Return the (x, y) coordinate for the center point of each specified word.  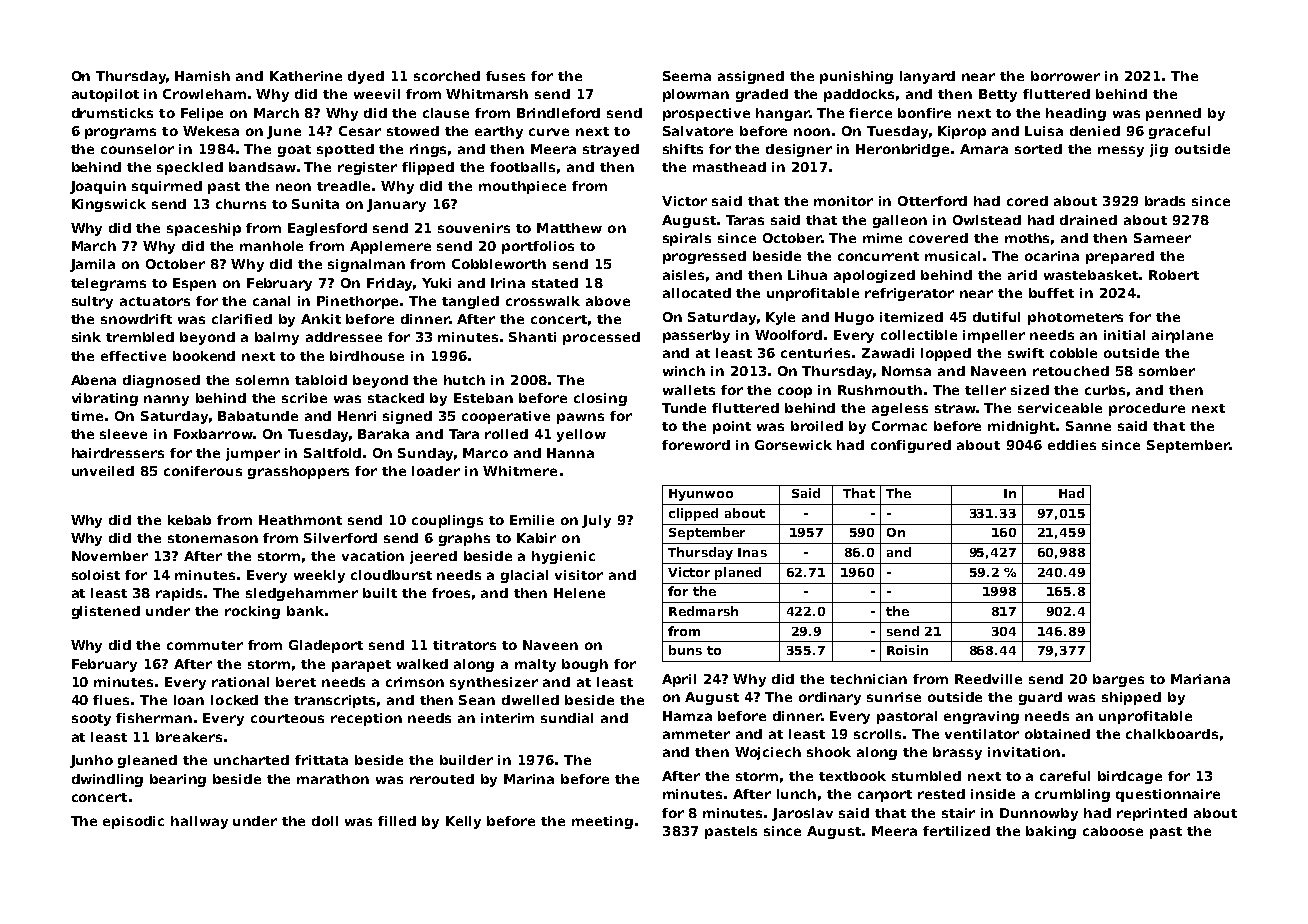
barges (1118, 680)
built (380, 593)
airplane (1182, 336)
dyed (366, 77)
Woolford (788, 335)
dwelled (530, 700)
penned (1173, 114)
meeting (602, 822)
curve (549, 132)
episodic (133, 822)
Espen (194, 284)
